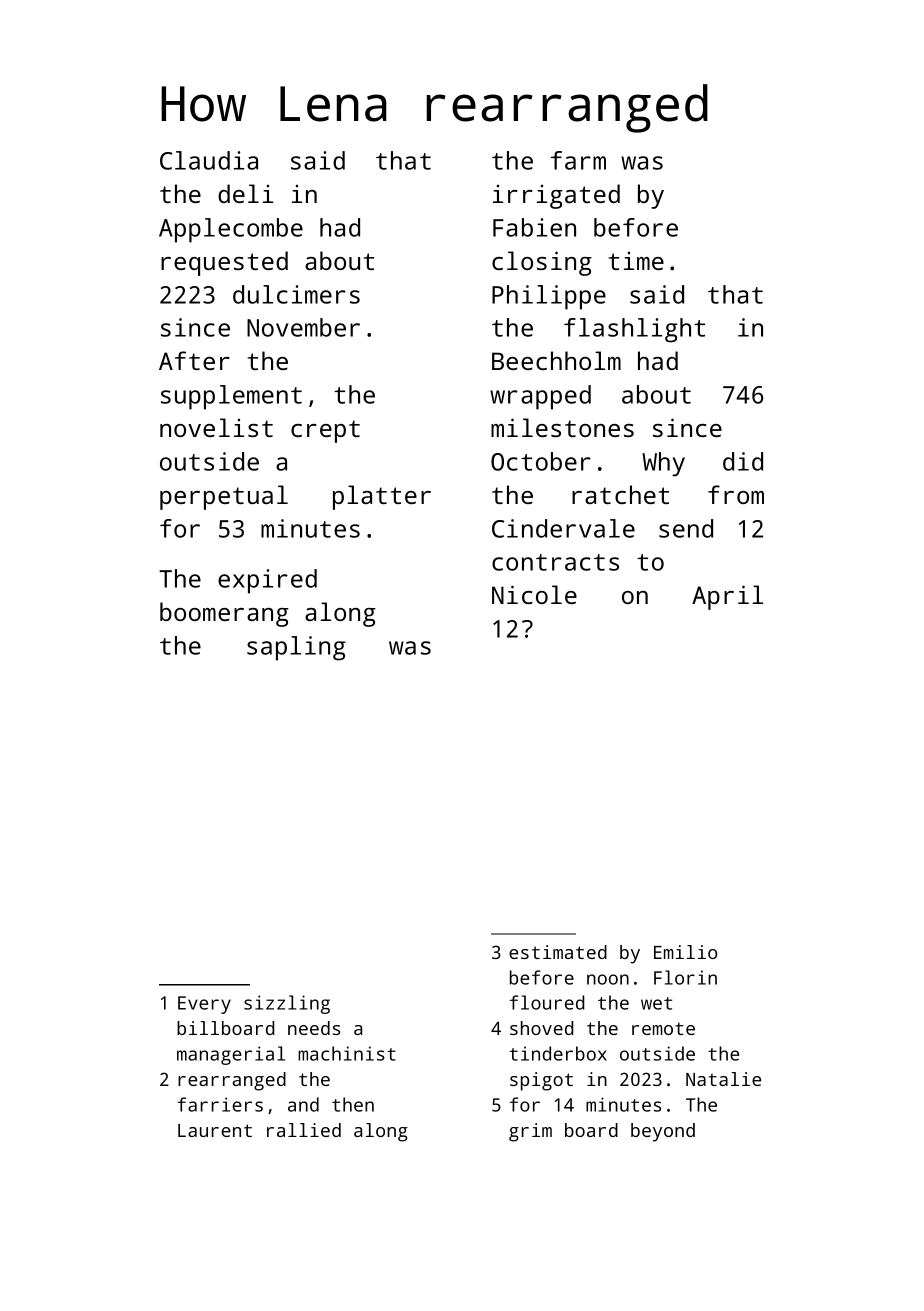 The width and height of the document is (924, 1311). I want to click on sapling, so click(296, 648).
